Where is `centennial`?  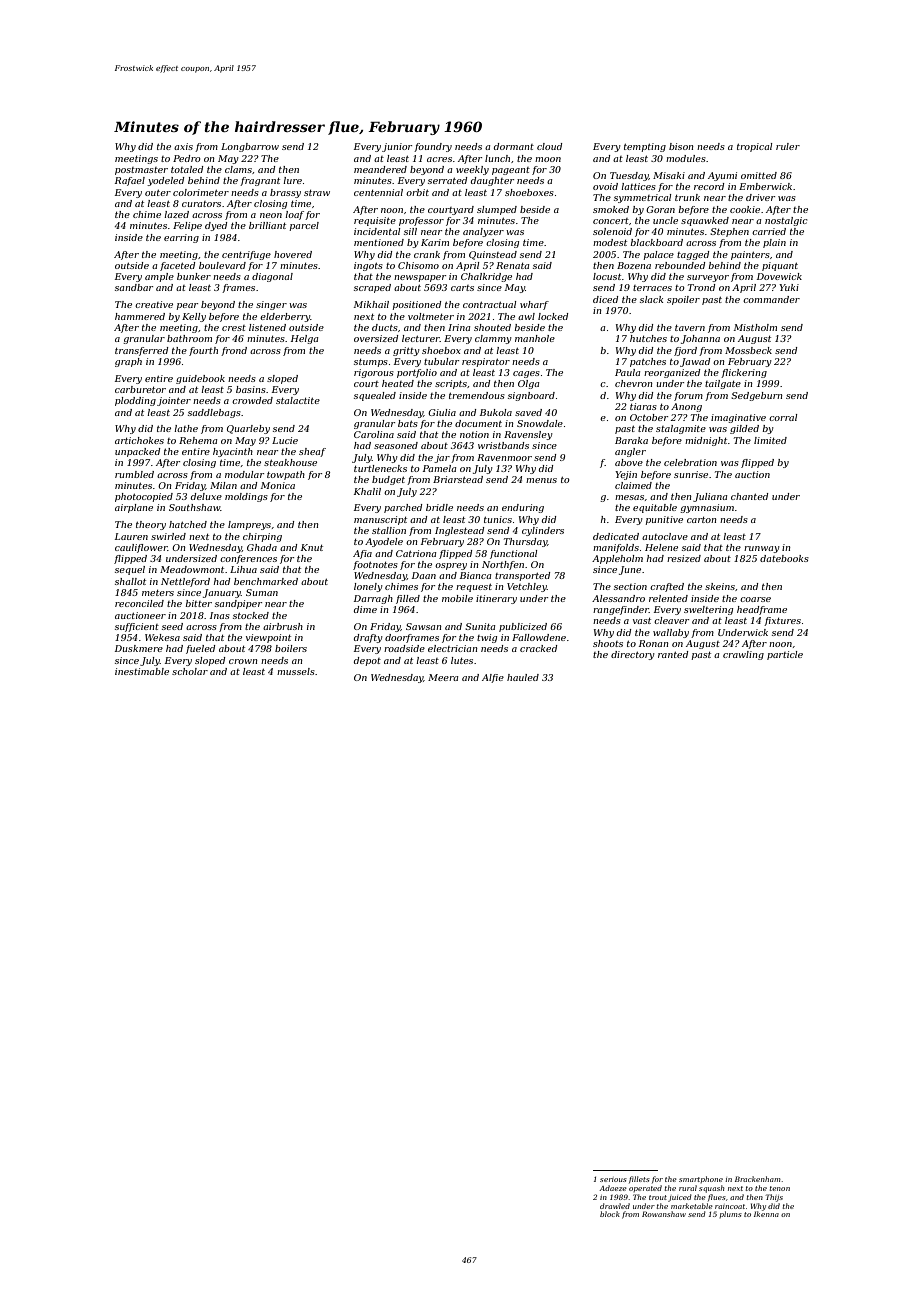
centennial is located at coordinates (378, 192).
